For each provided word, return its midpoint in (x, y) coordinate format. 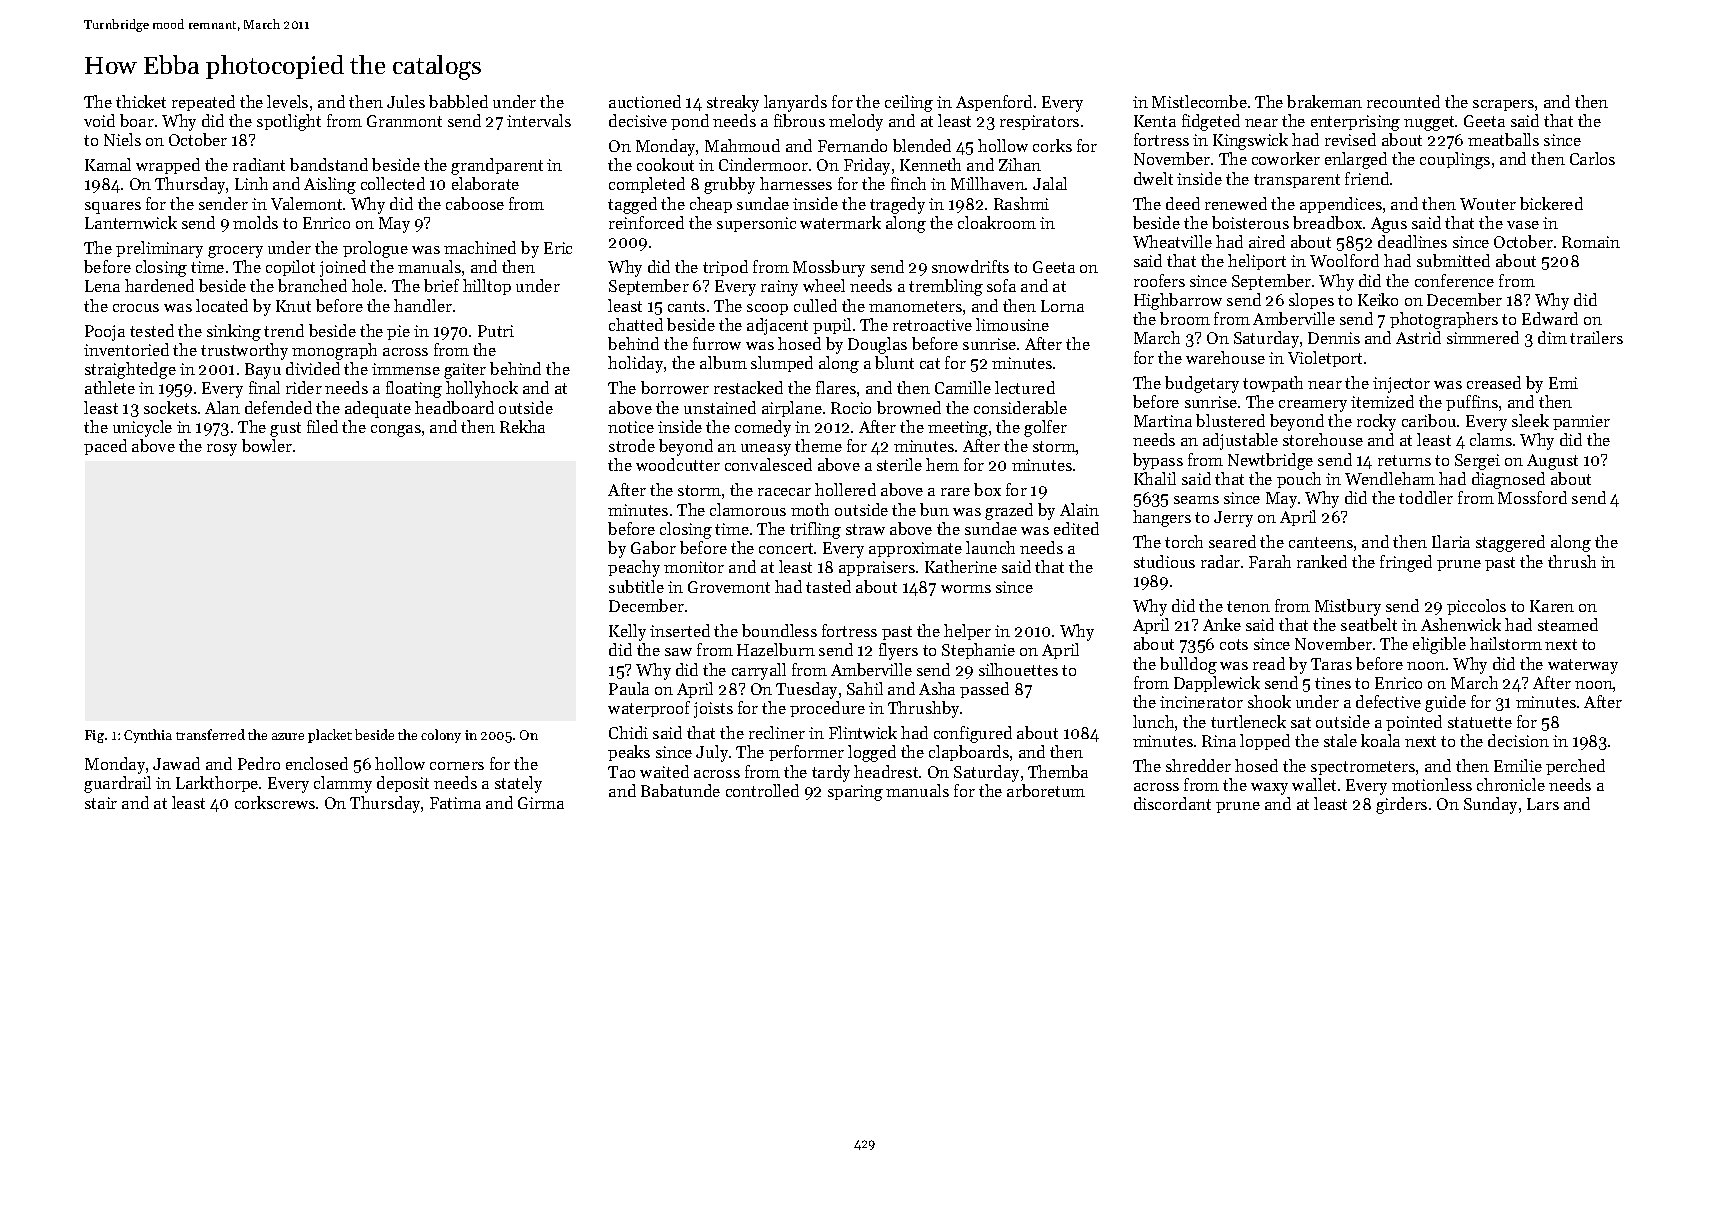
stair (101, 803)
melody (856, 122)
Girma (541, 803)
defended (278, 407)
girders (1401, 805)
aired (1267, 241)
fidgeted (1211, 122)
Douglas (877, 345)
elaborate (485, 183)
